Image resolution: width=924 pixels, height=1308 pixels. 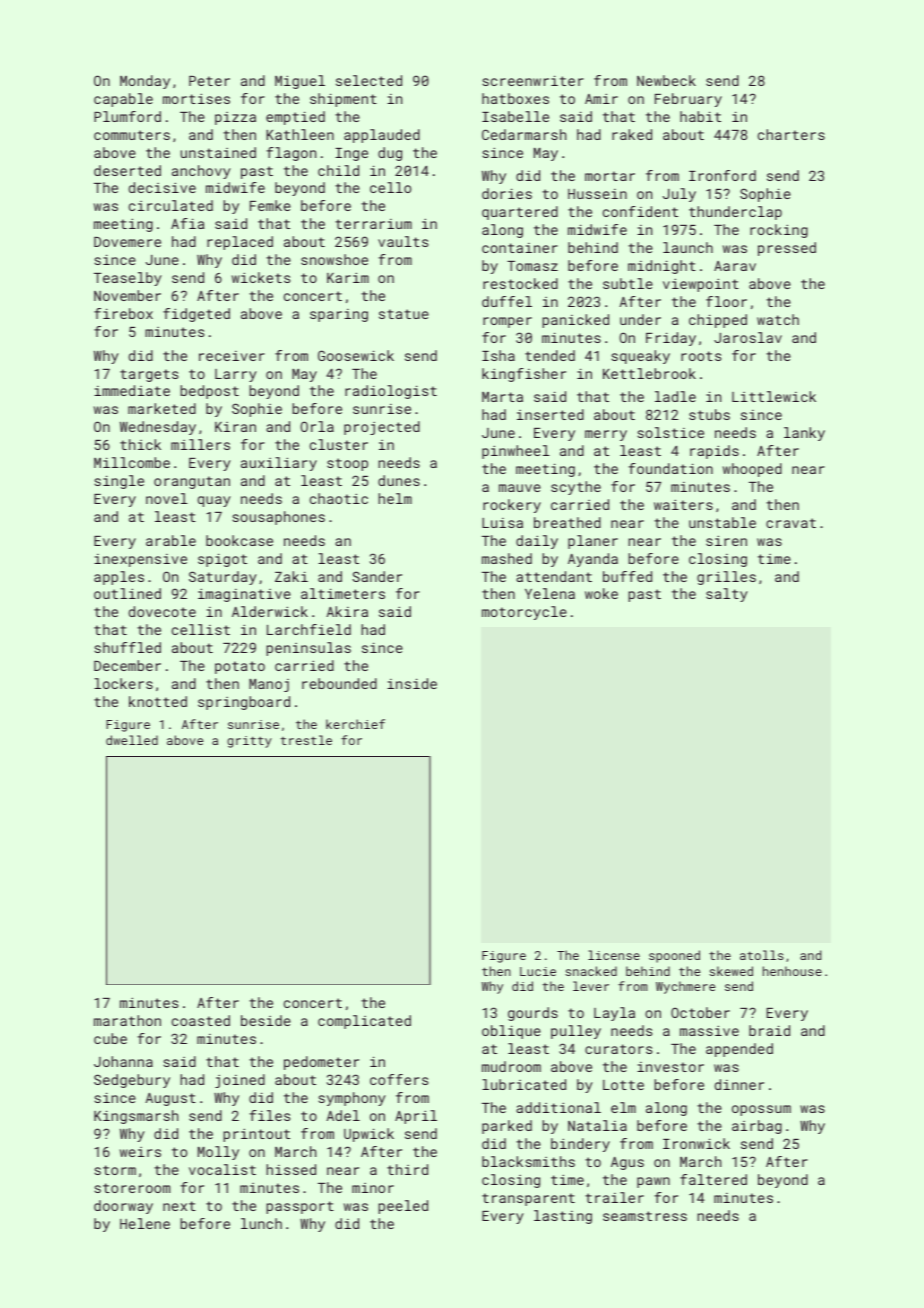 I want to click on potato, so click(x=240, y=667).
